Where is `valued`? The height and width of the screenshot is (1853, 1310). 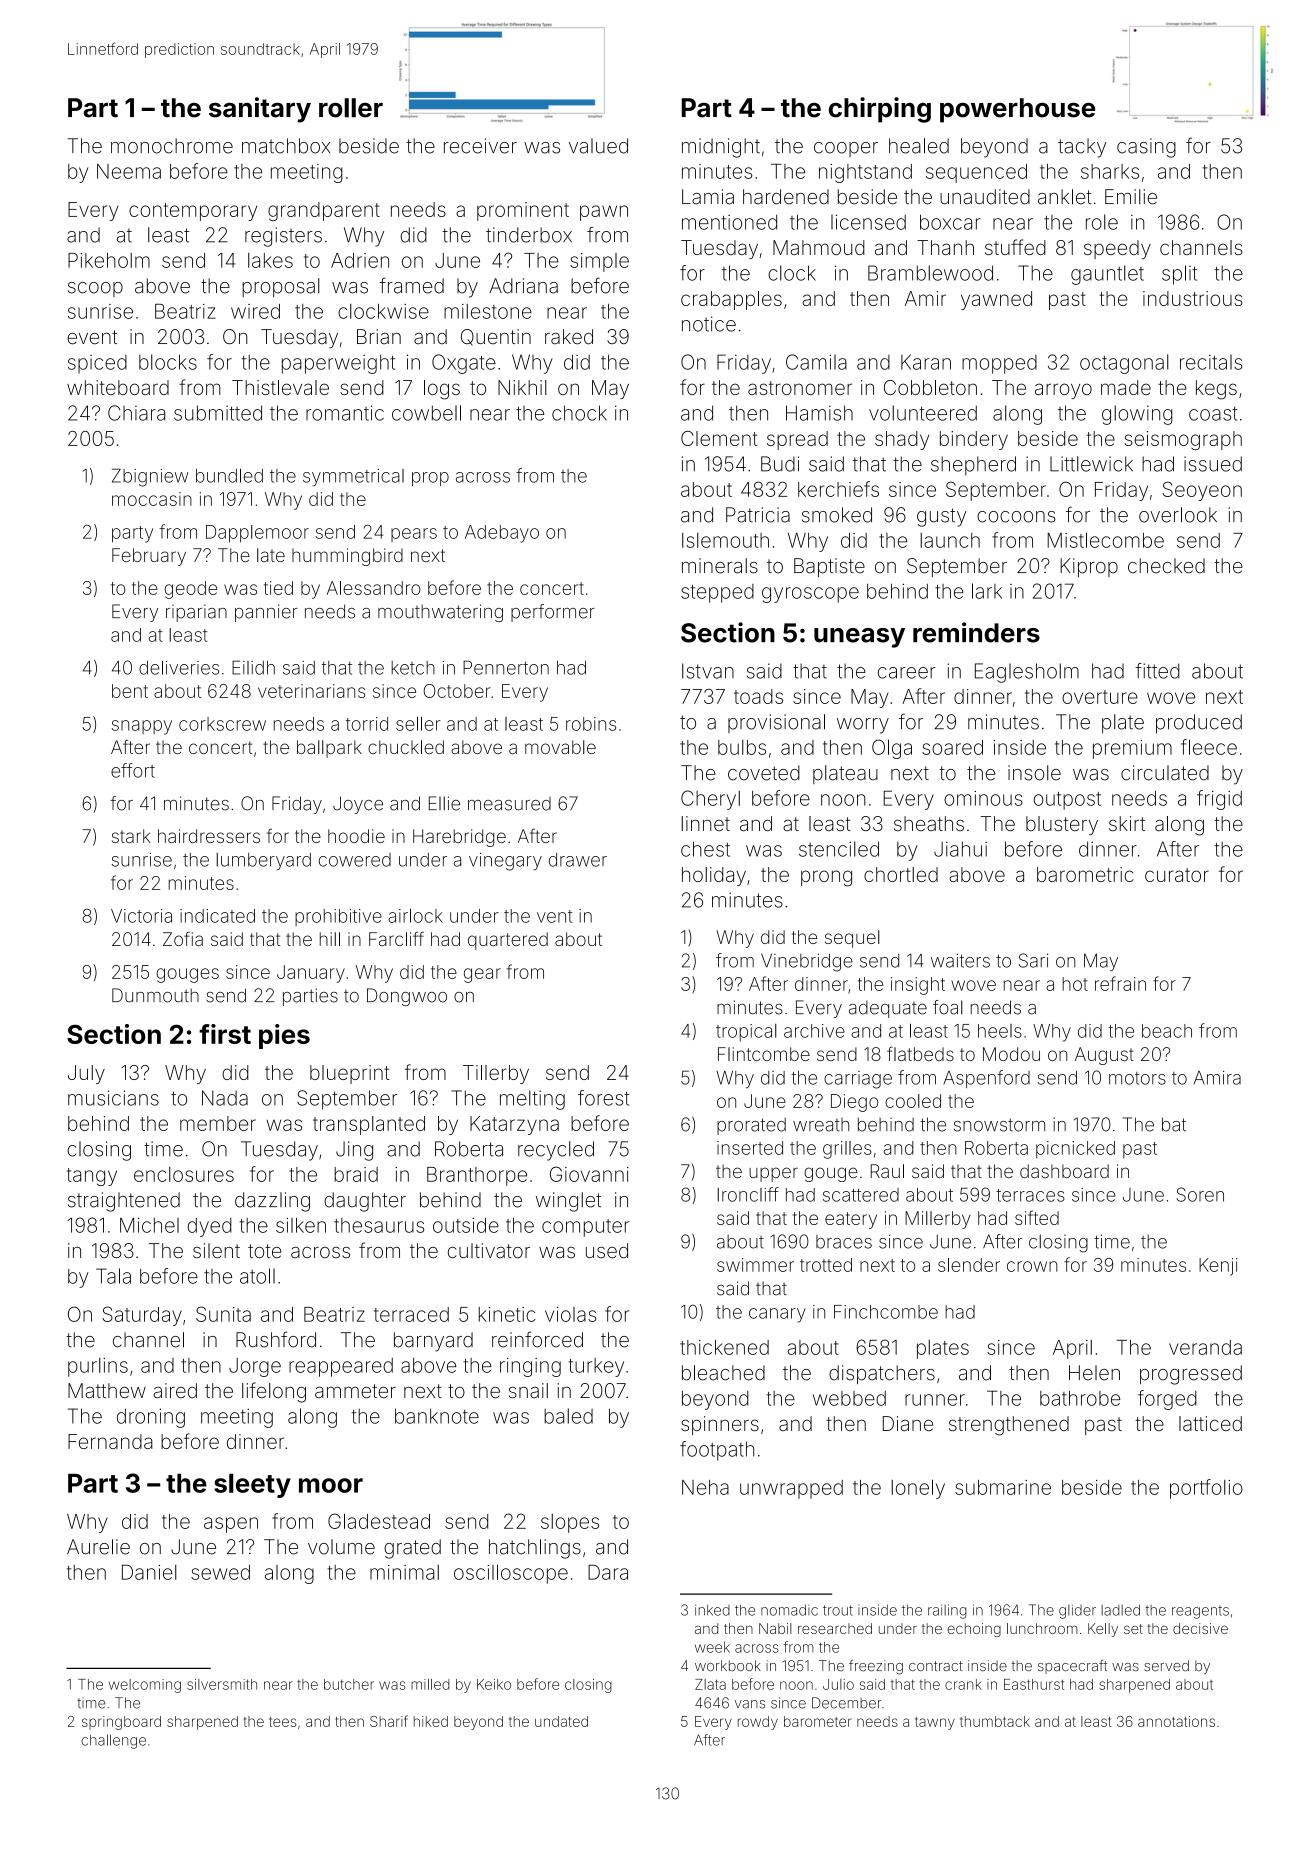
valued is located at coordinates (598, 146).
